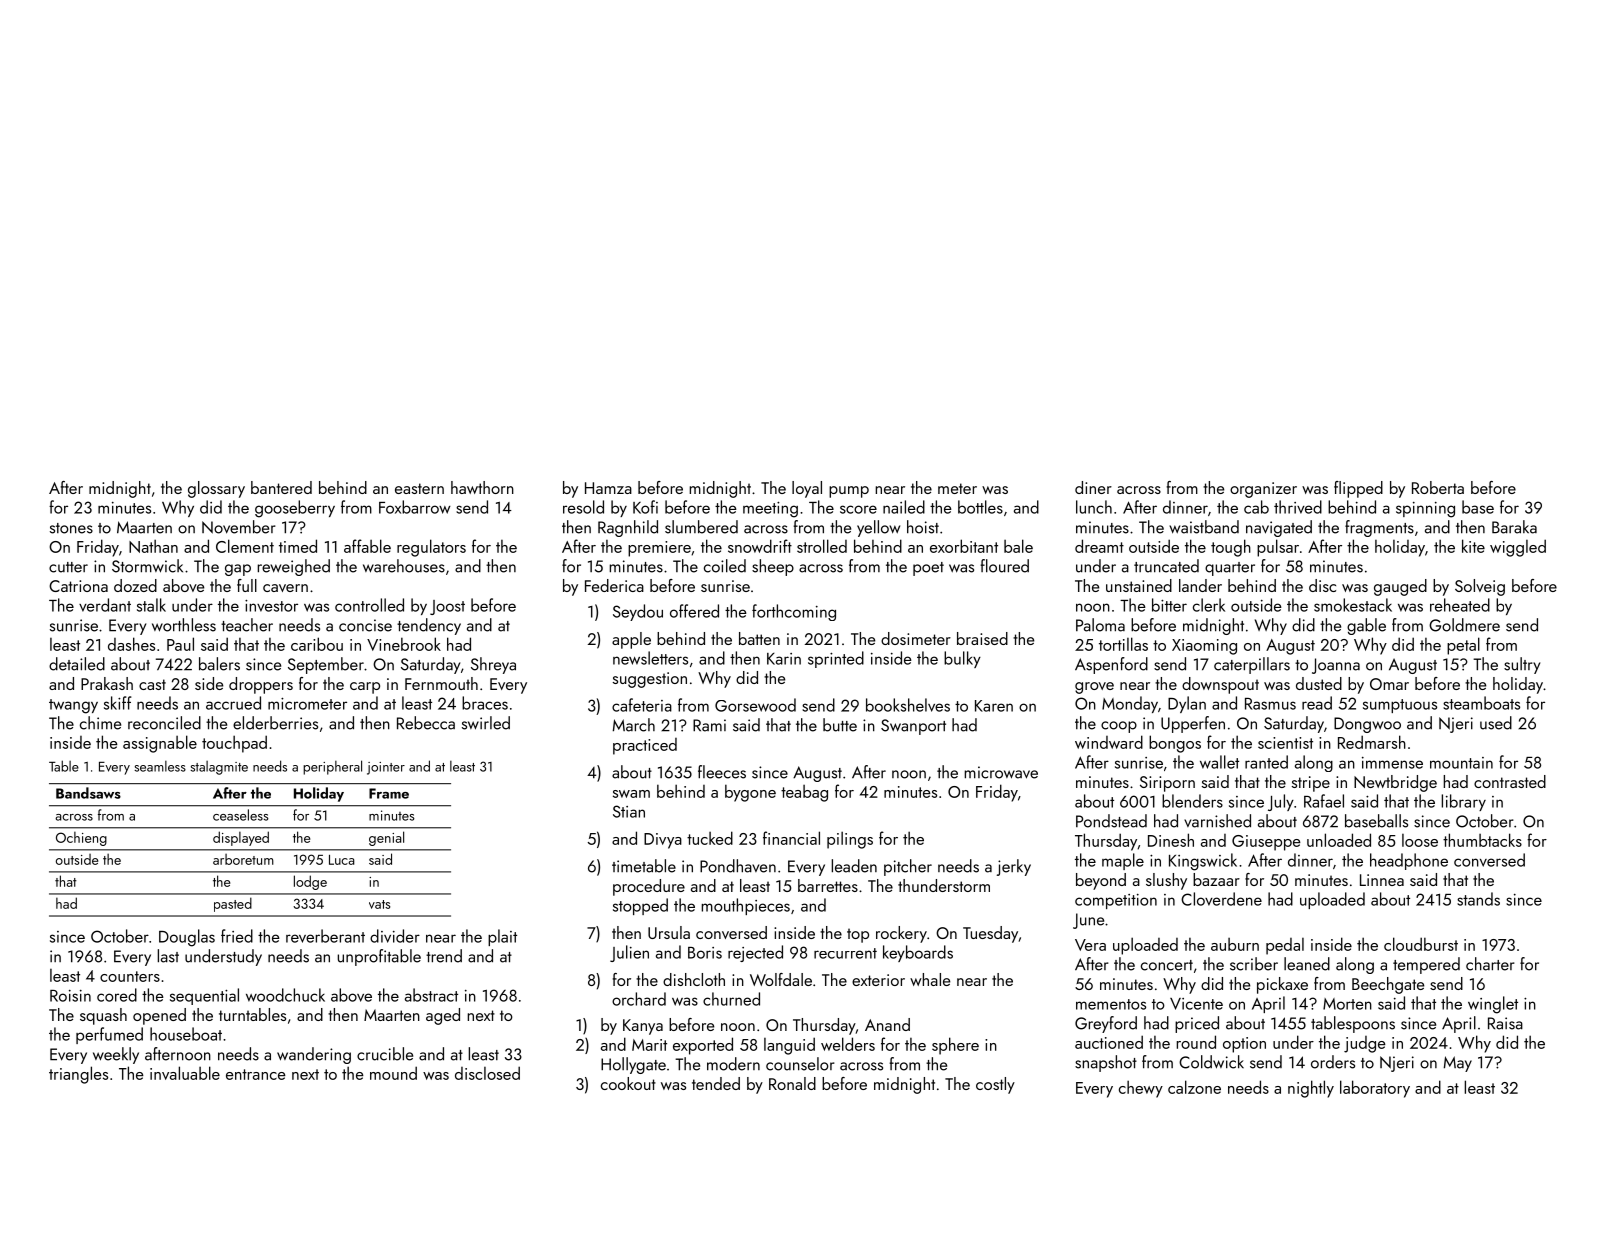 Image resolution: width=1608 pixels, height=1243 pixels. Describe the element at coordinates (1478, 899) in the image. I see `stands` at that location.
